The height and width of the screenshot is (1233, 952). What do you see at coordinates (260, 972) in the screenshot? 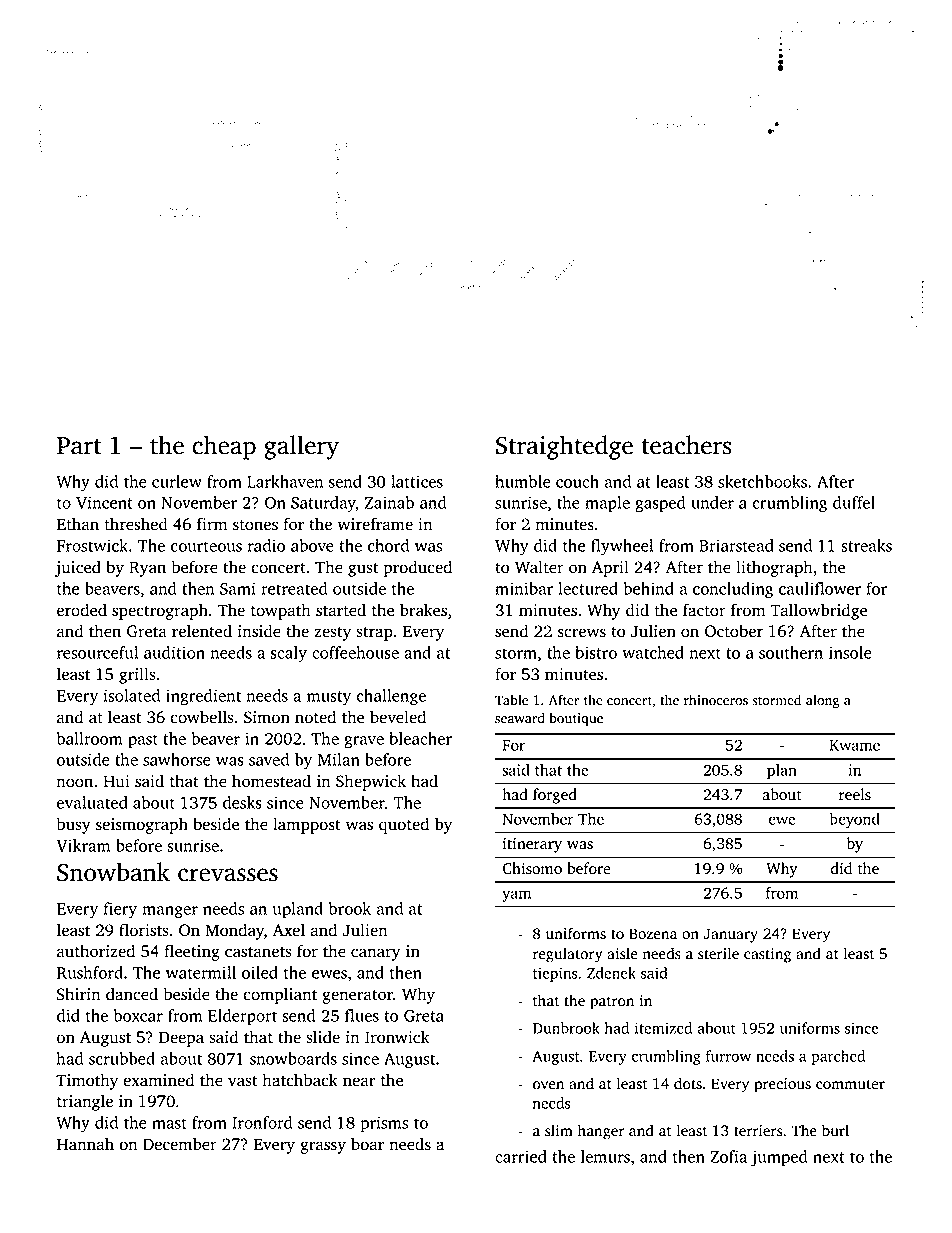
I see `oiled` at bounding box center [260, 972].
